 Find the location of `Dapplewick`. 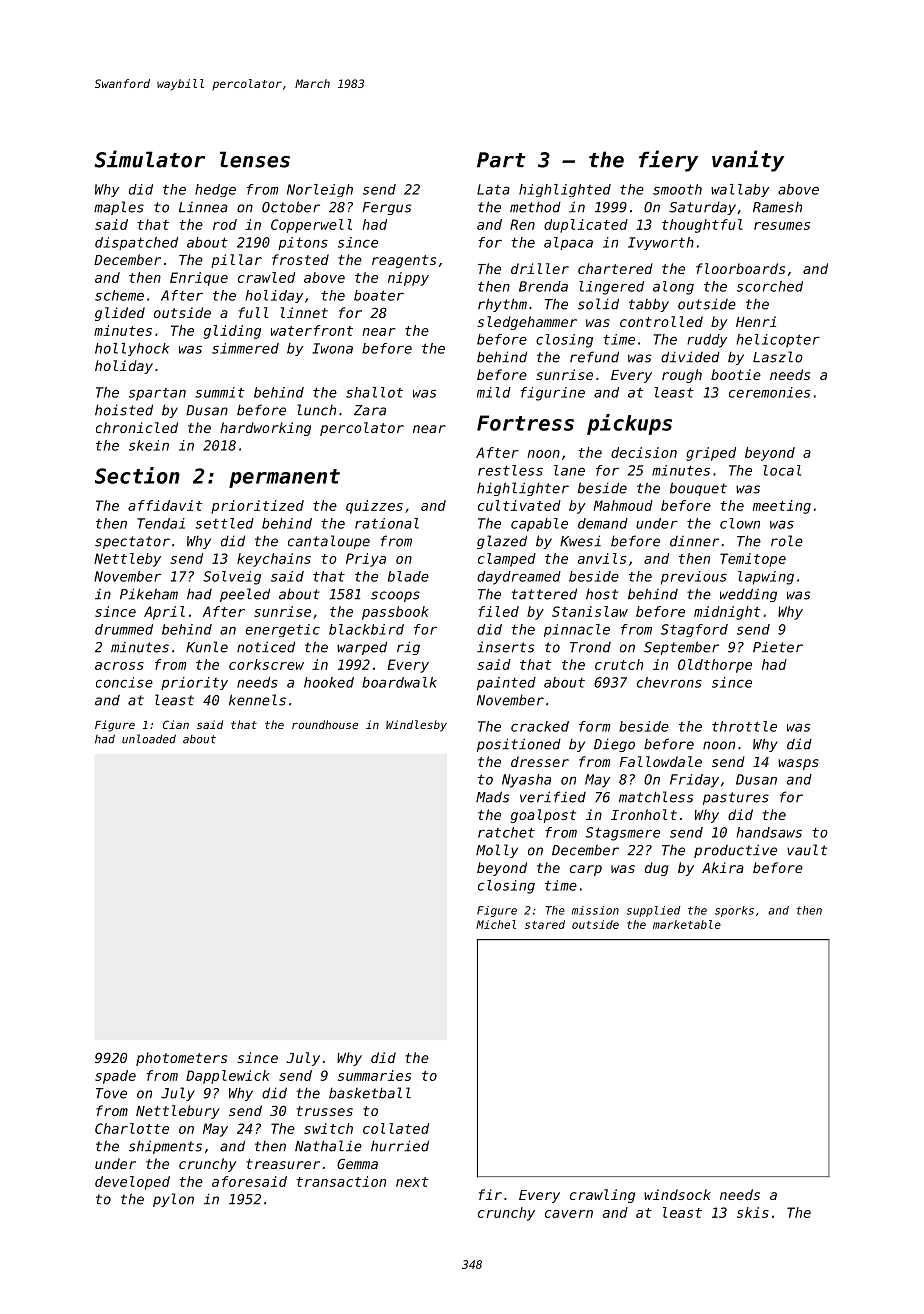

Dapplewick is located at coordinates (228, 1077).
